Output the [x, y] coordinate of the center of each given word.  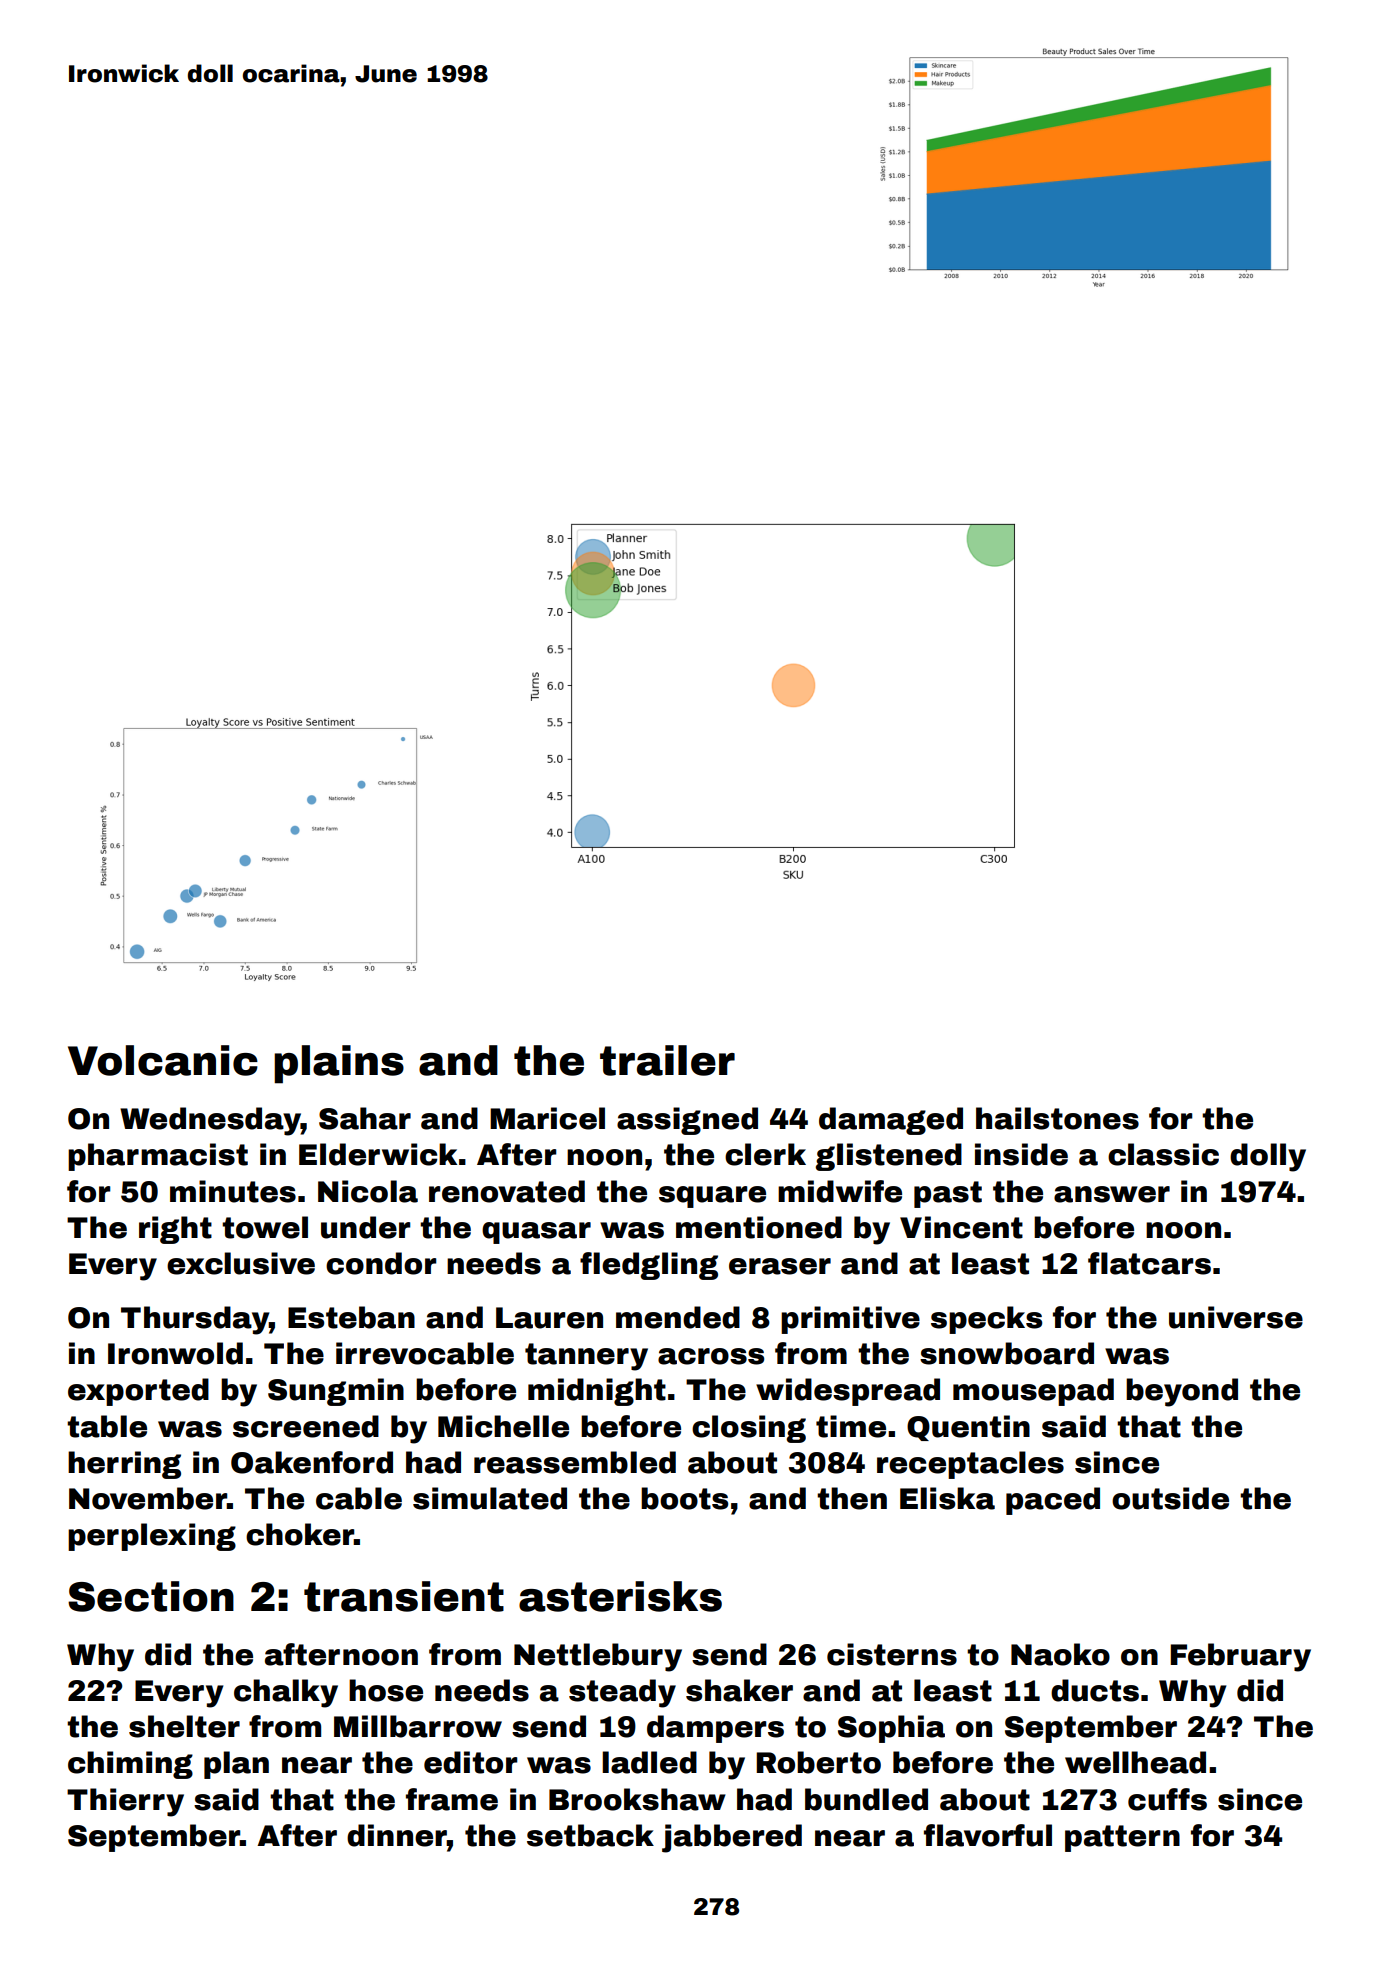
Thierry [125, 1802]
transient [404, 1596]
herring [124, 1465]
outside [1170, 1498]
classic [1163, 1154]
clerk [765, 1154]
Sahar [365, 1118]
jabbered [732, 1838]
